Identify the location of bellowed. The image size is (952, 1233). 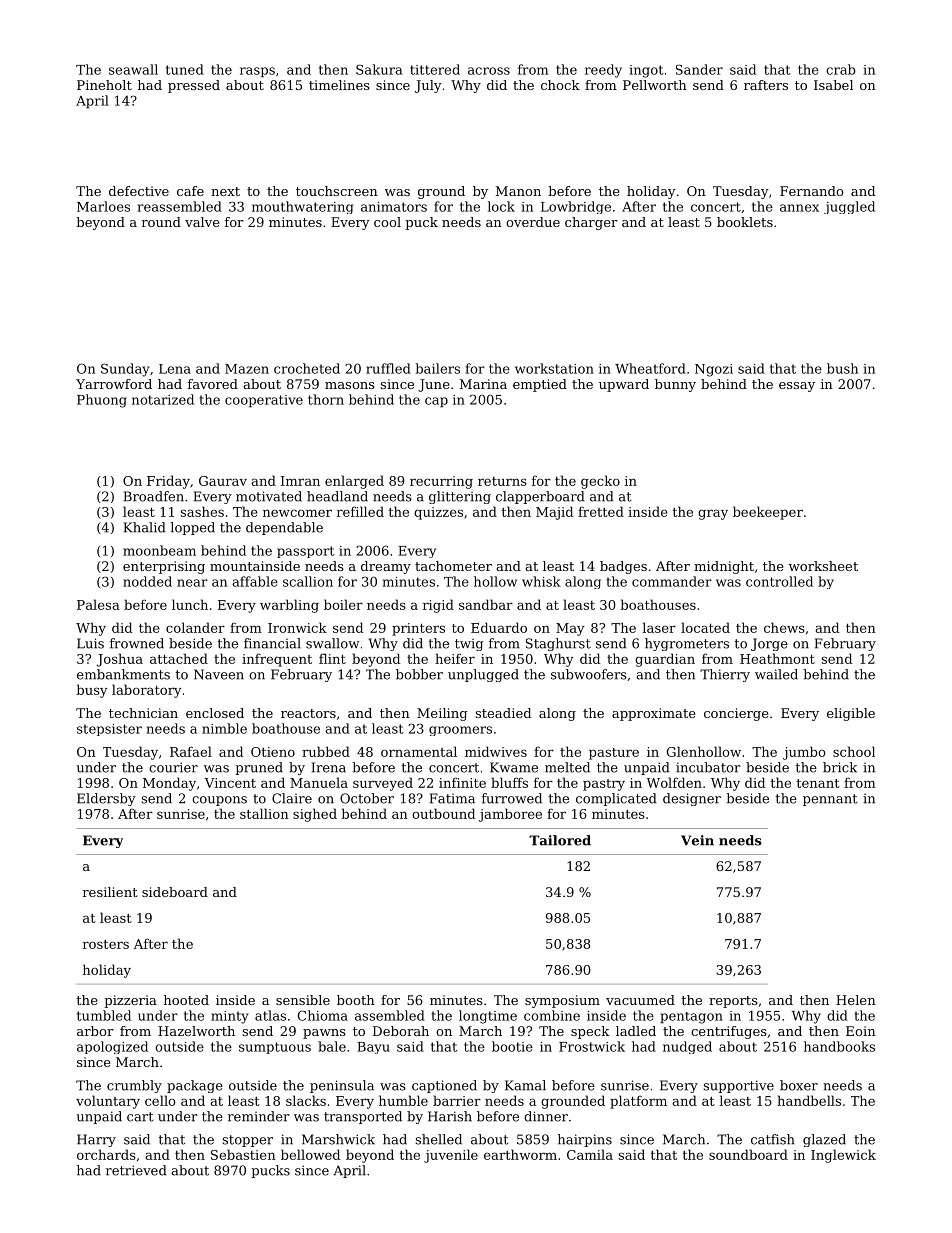
(310, 1154).
